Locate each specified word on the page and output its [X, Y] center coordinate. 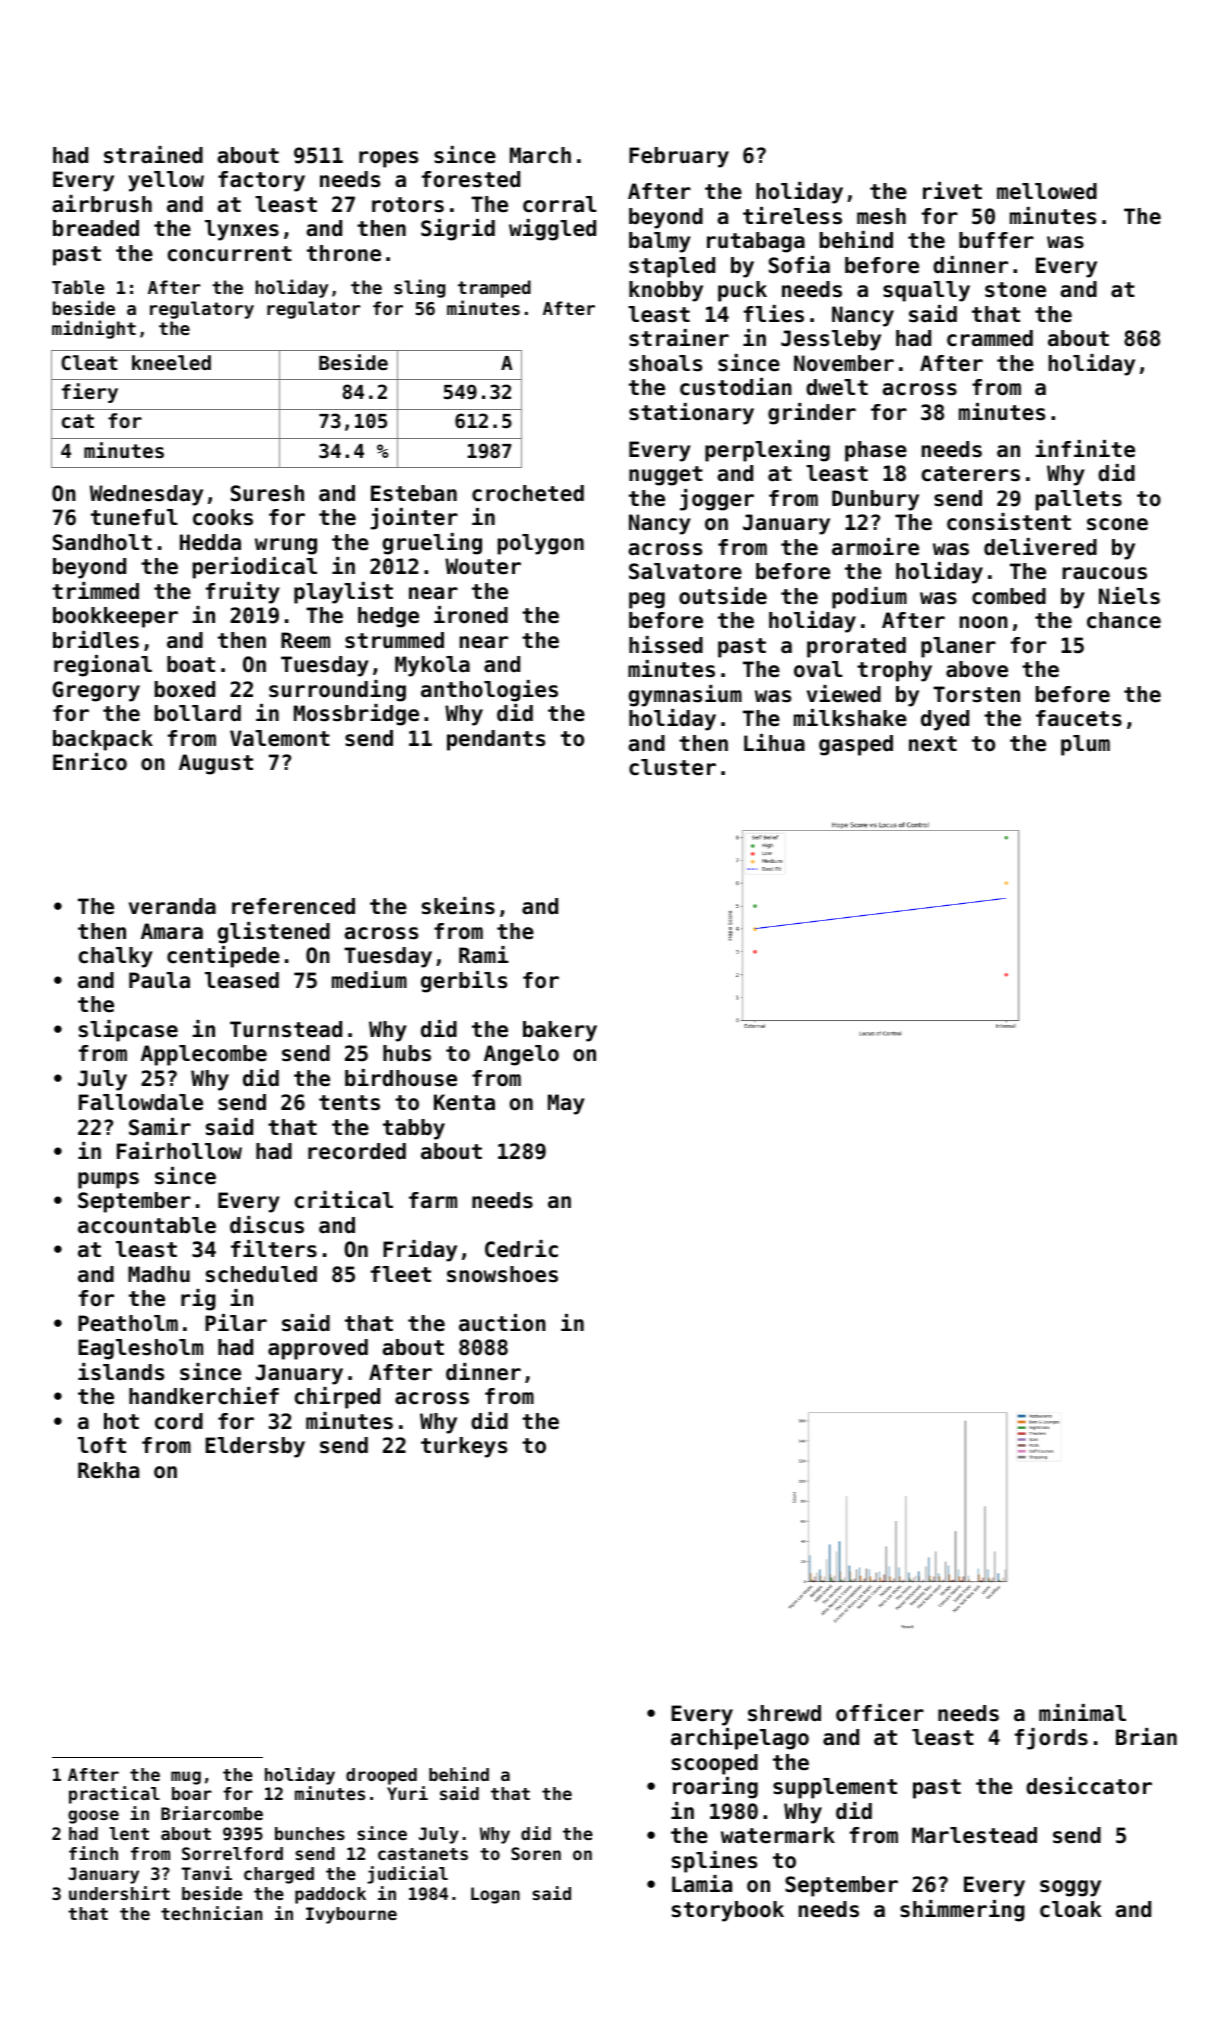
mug [186, 1778]
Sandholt [102, 542]
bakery [560, 1031]
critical [344, 1200]
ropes [388, 159]
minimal [1082, 1713]
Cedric [521, 1249]
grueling [432, 544]
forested [471, 179]
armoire [875, 547]
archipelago [740, 1739]
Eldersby [255, 1447]
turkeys [464, 1447]
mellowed [1047, 191]
